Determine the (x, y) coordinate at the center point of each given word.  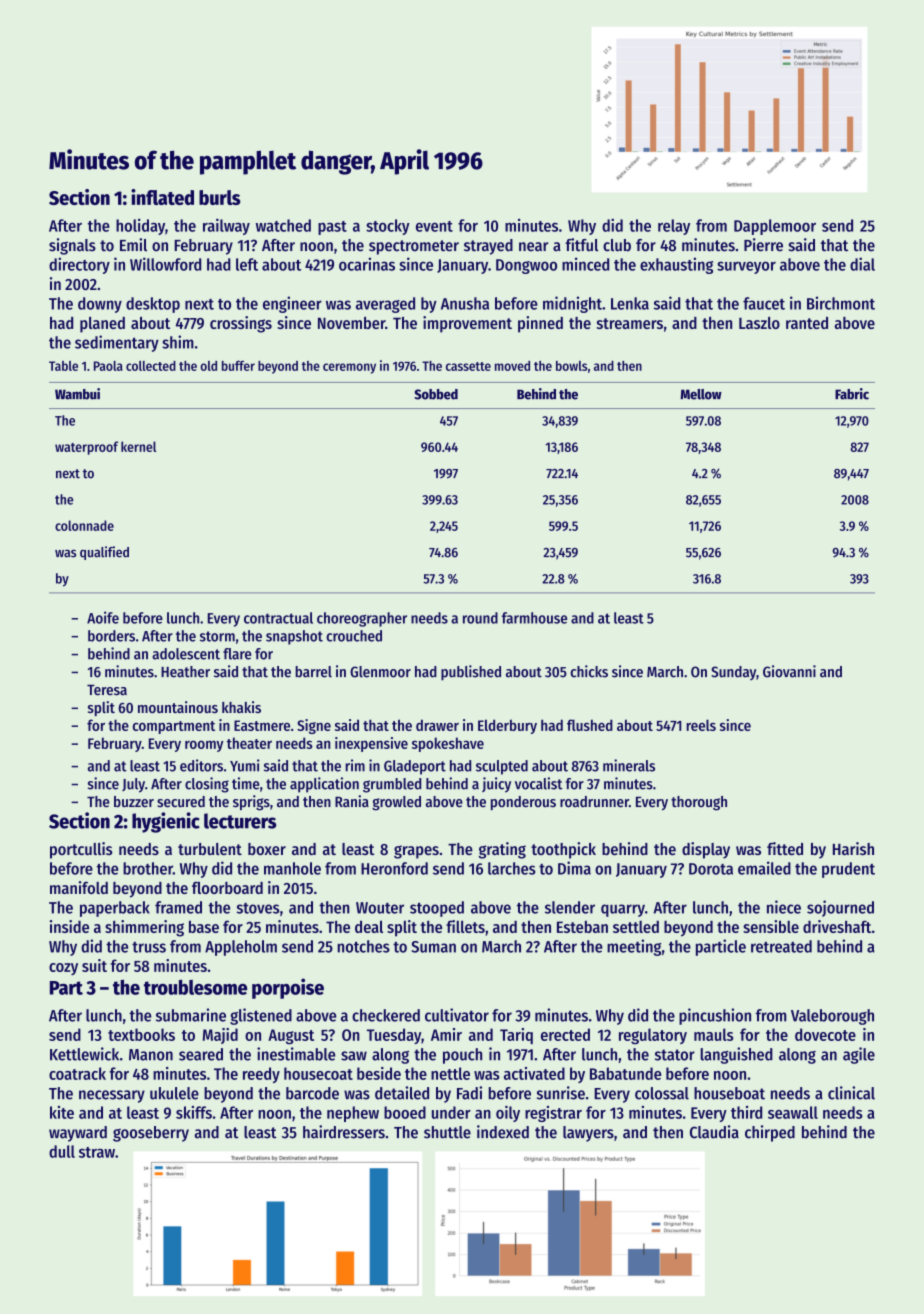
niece (784, 907)
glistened (261, 1016)
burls (220, 197)
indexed (503, 1132)
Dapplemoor (775, 227)
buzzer (134, 802)
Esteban (582, 926)
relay (674, 227)
